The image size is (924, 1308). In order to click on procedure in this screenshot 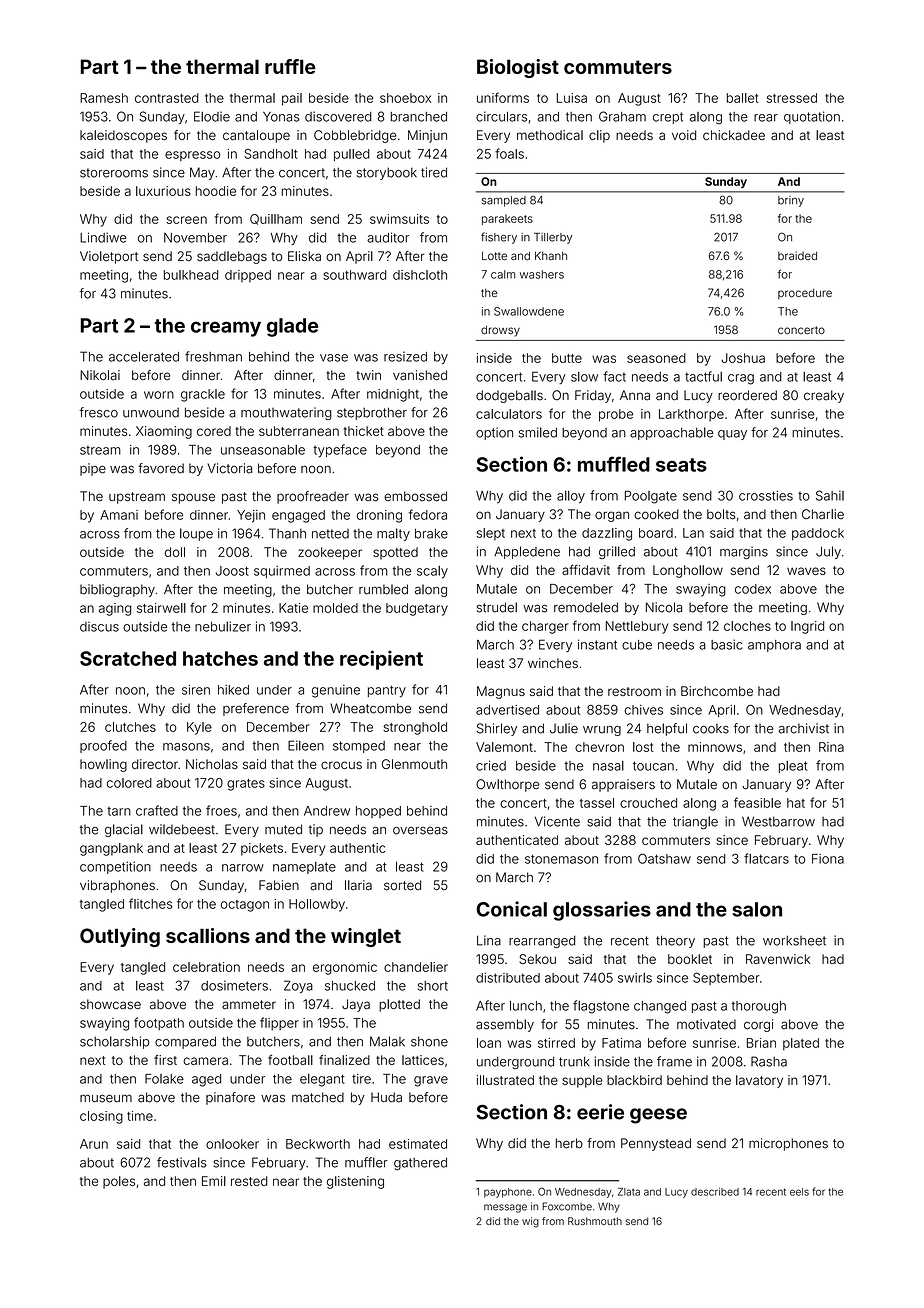, I will do `click(805, 294)`.
